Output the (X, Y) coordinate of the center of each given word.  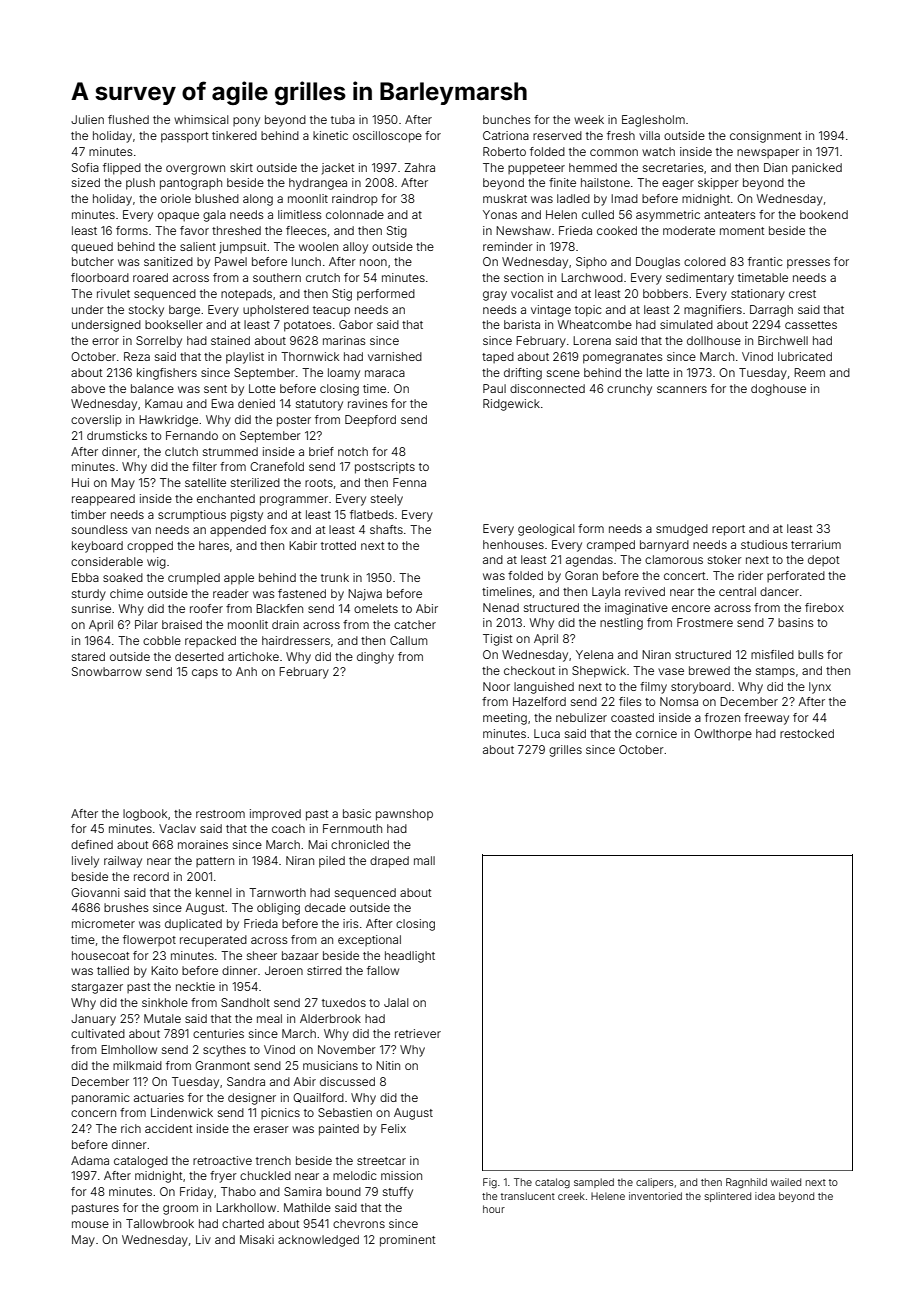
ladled (573, 198)
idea (765, 1196)
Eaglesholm (653, 121)
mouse (90, 1224)
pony (246, 122)
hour (494, 1209)
